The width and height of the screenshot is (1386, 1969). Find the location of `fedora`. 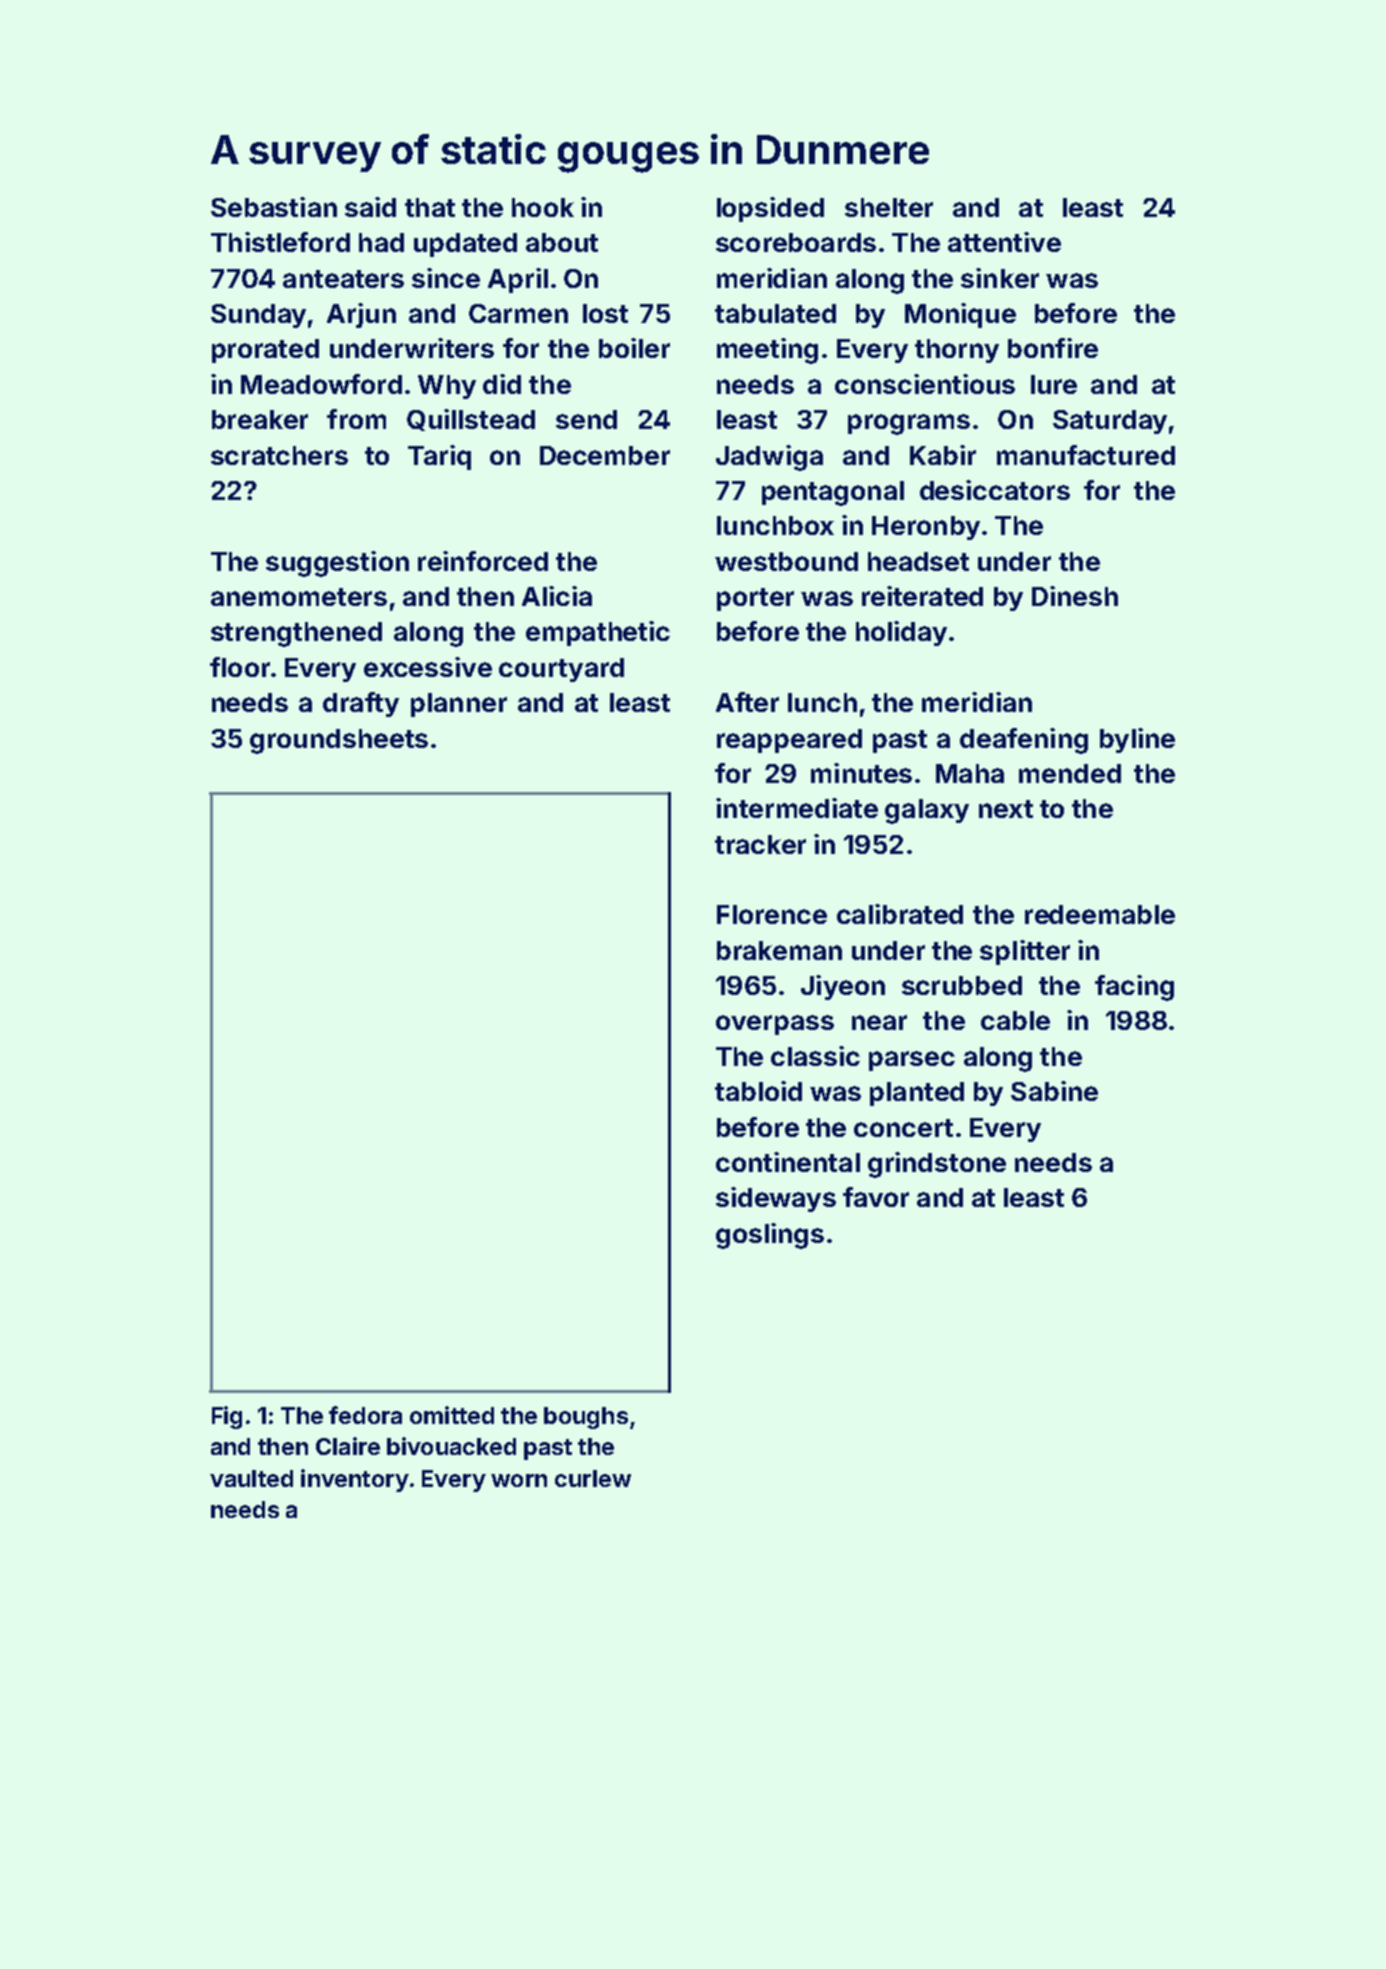

fedora is located at coordinates (365, 1415).
